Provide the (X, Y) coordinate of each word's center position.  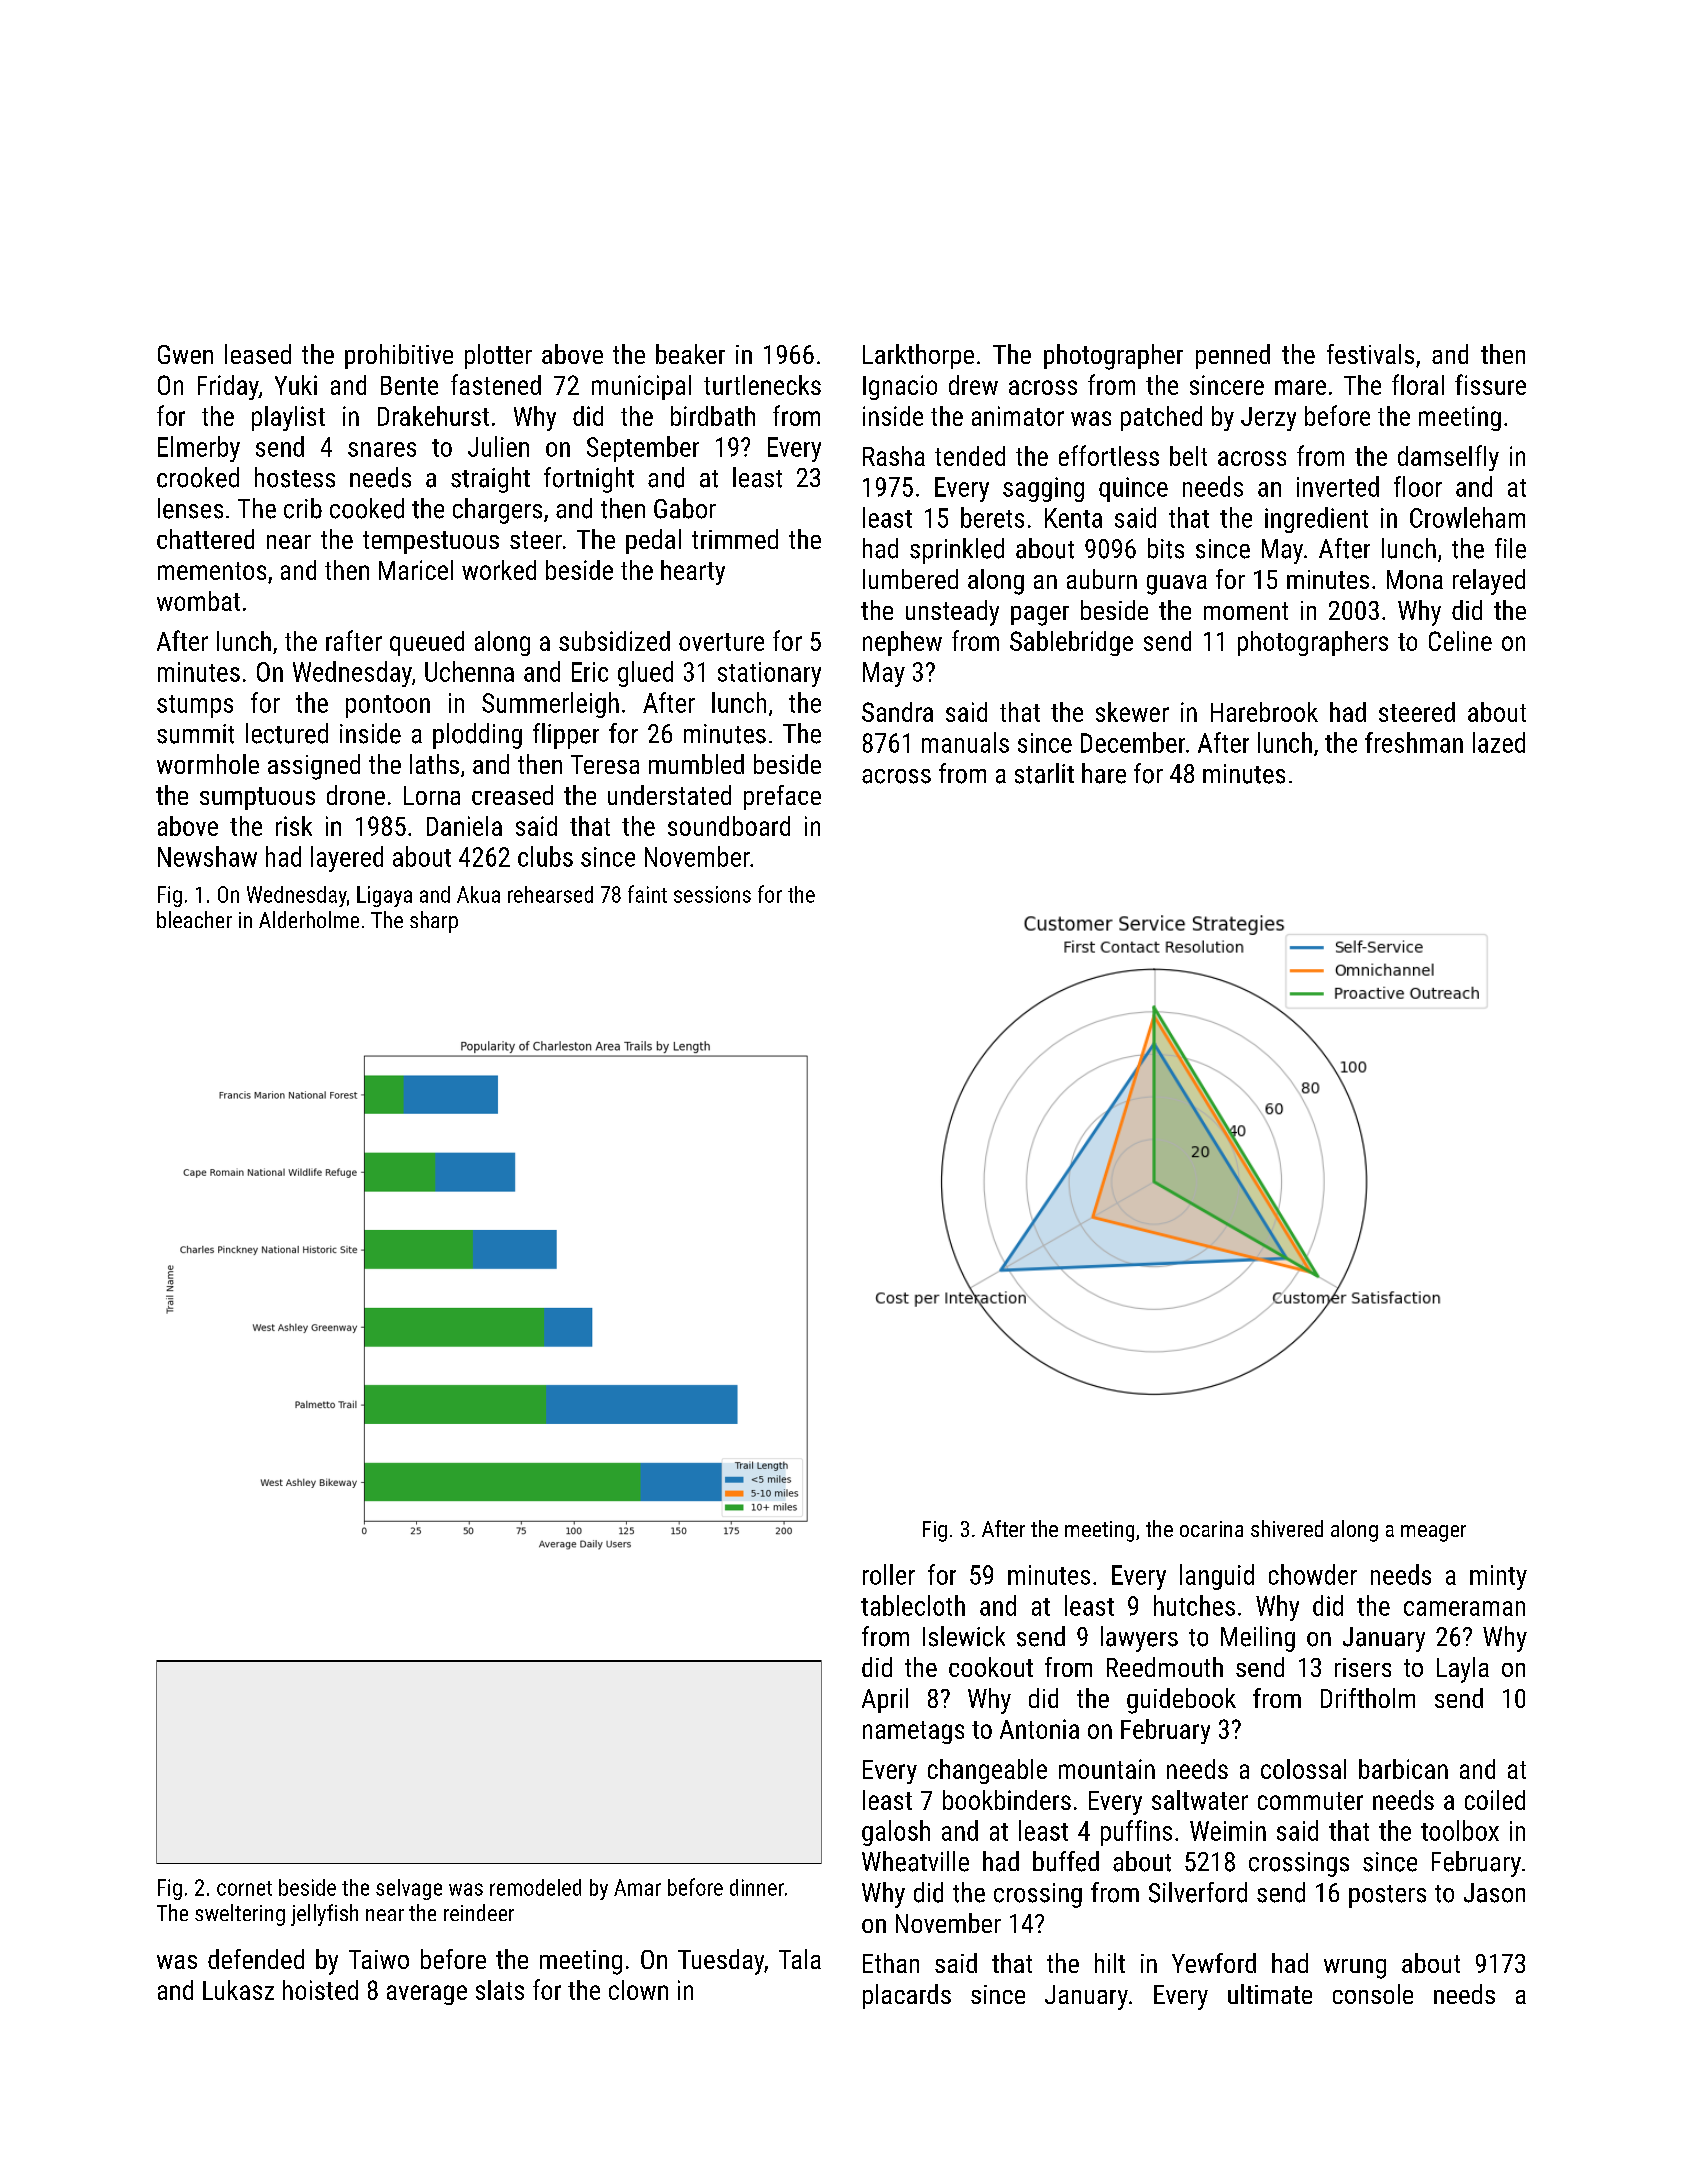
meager (1433, 1533)
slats (500, 1990)
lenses (190, 508)
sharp (434, 922)
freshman (1414, 742)
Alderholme (309, 919)
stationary (769, 674)
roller (889, 1574)
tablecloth (913, 1605)
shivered (1287, 1528)
